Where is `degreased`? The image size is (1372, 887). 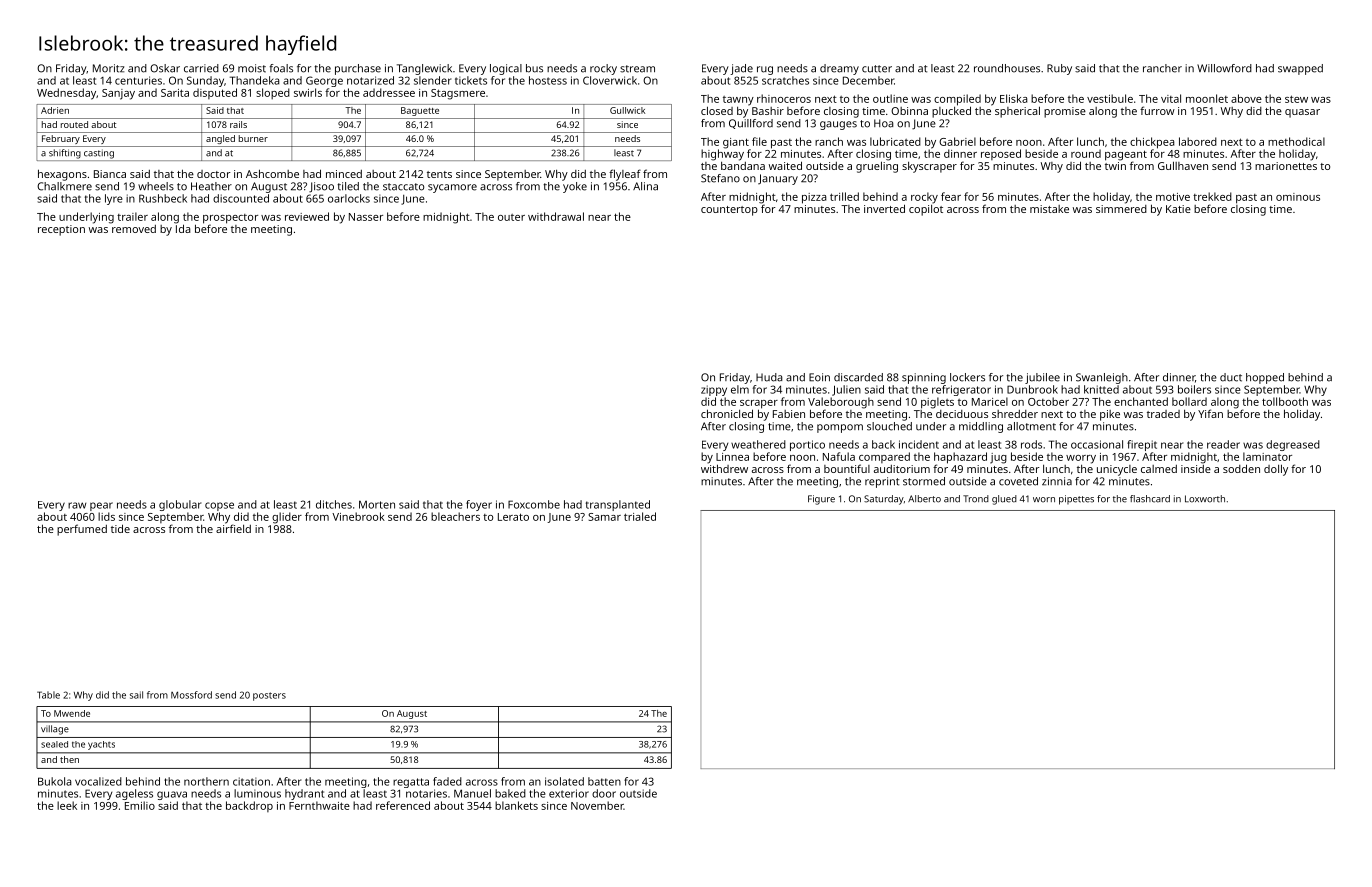 degreased is located at coordinates (1293, 445).
